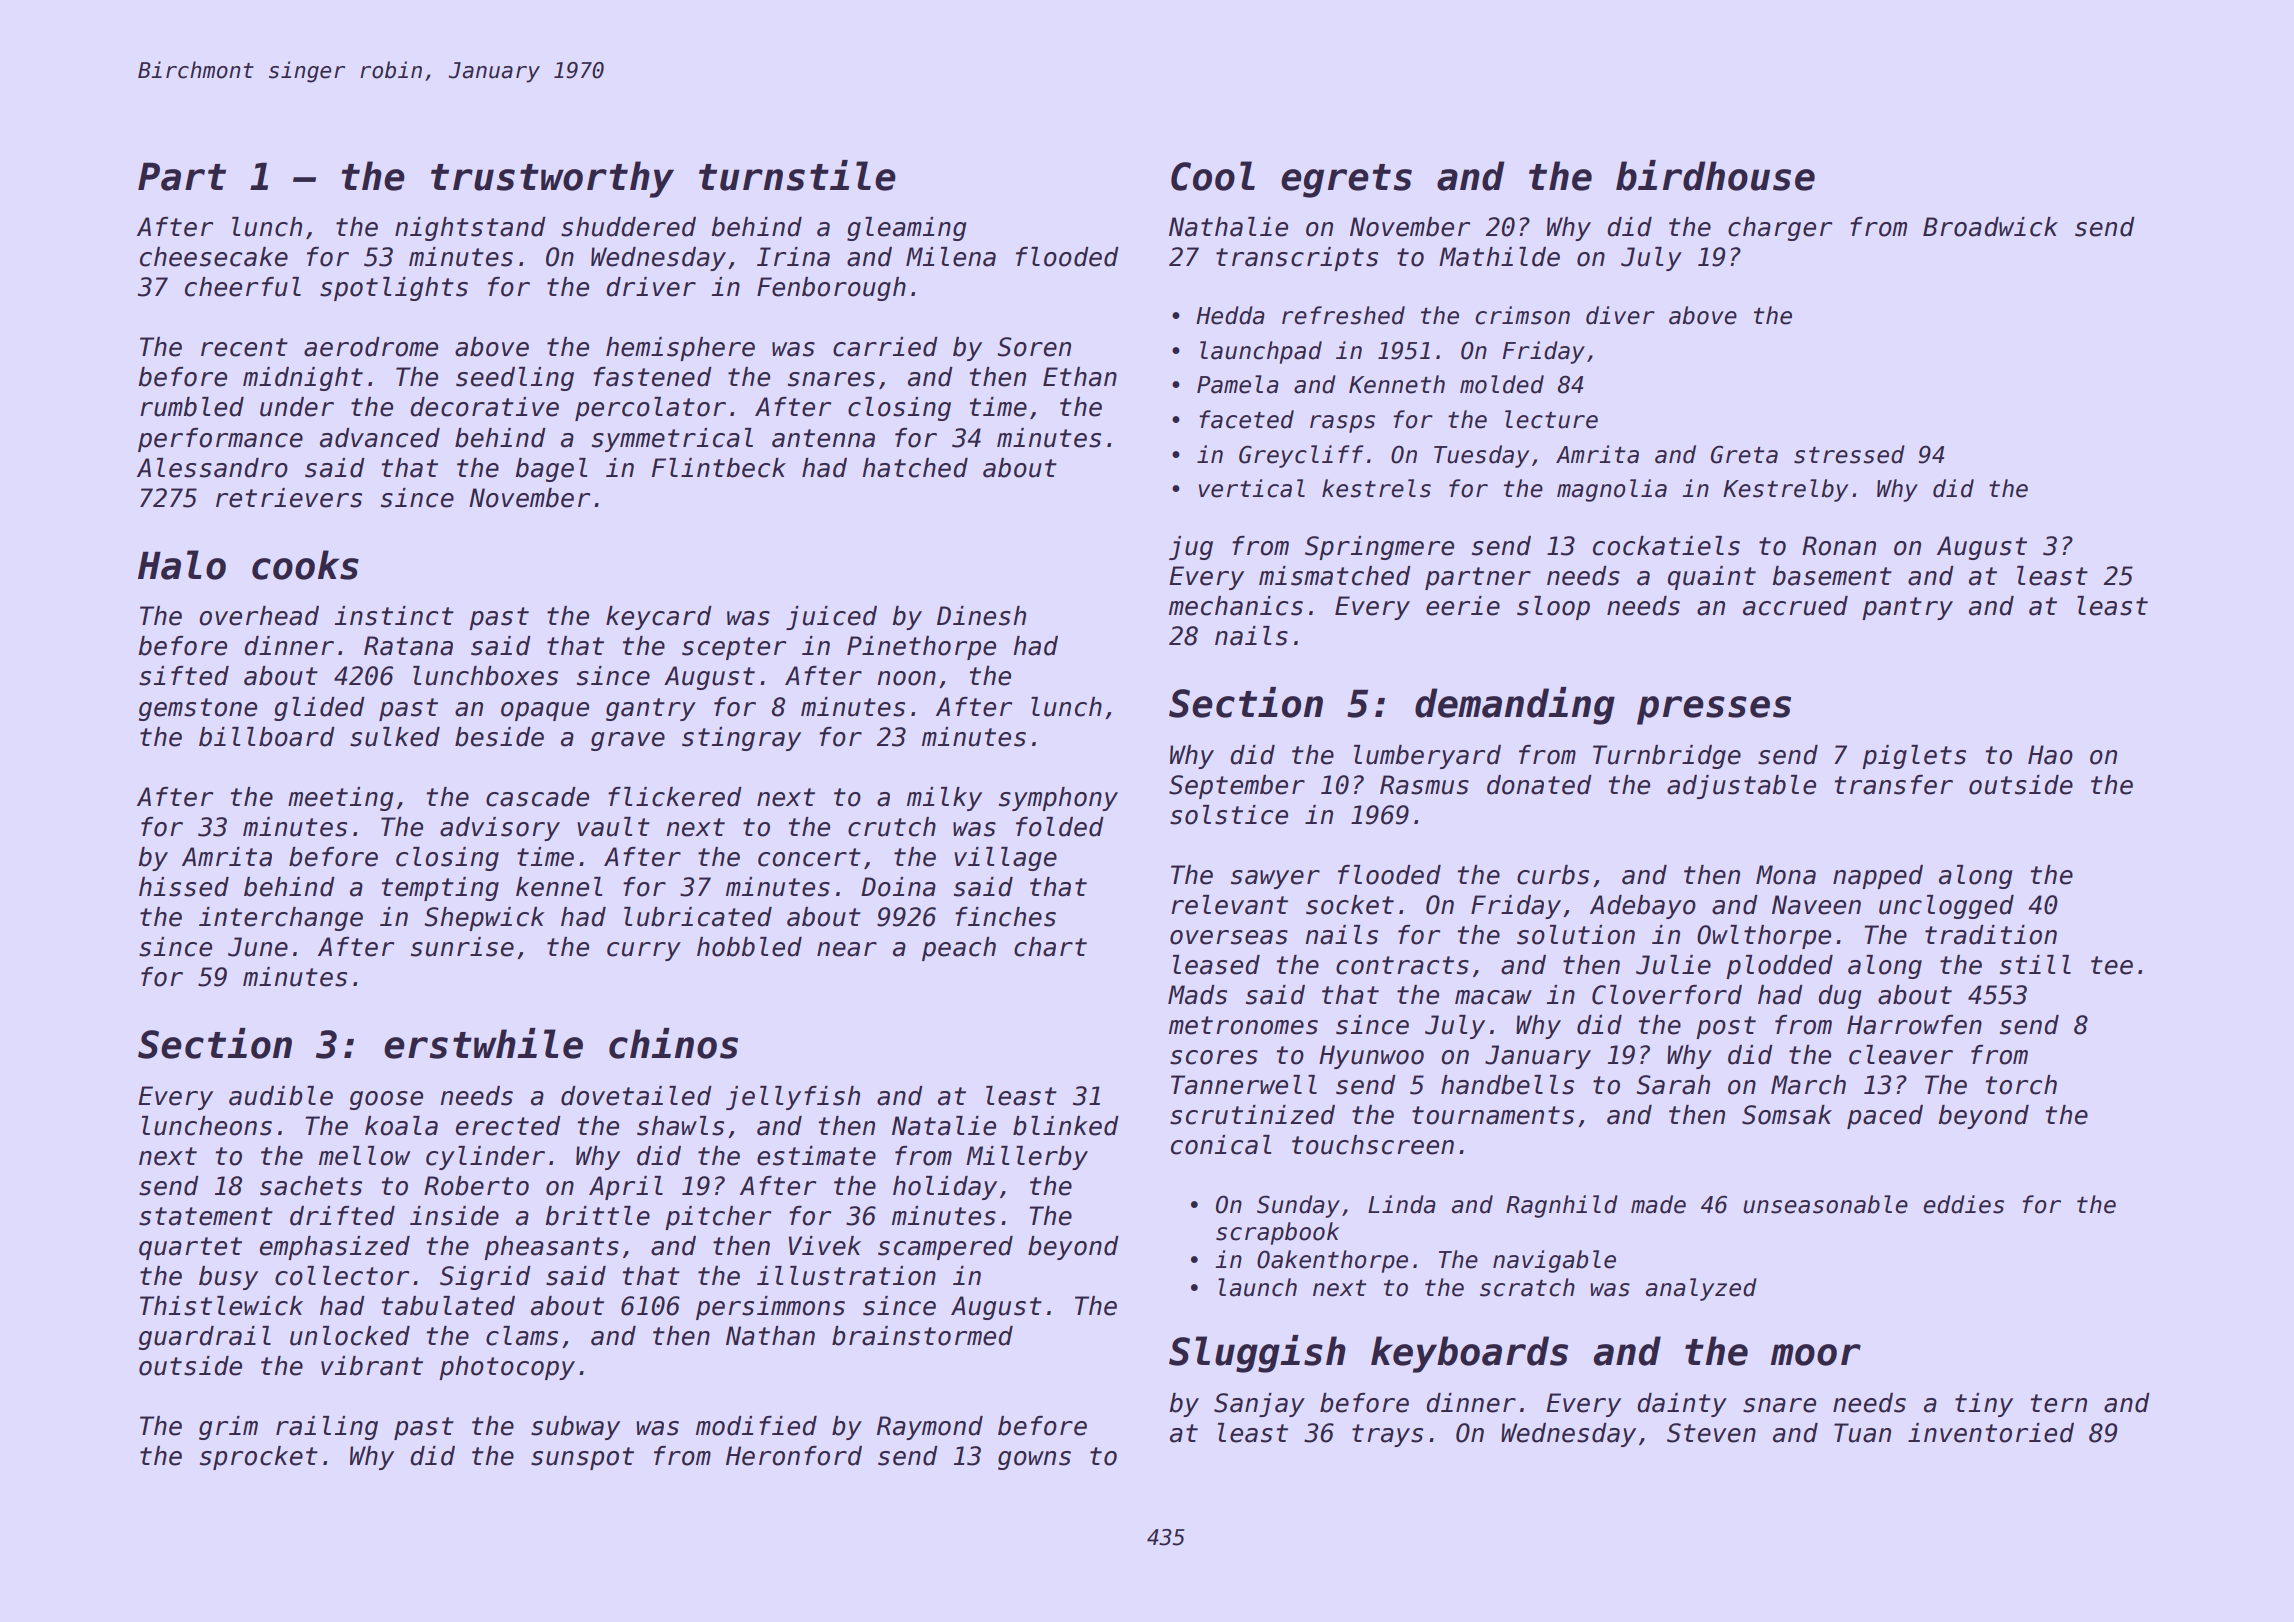 Image resolution: width=2294 pixels, height=1622 pixels. Describe the element at coordinates (1862, 1433) in the image. I see `Tuan` at that location.
